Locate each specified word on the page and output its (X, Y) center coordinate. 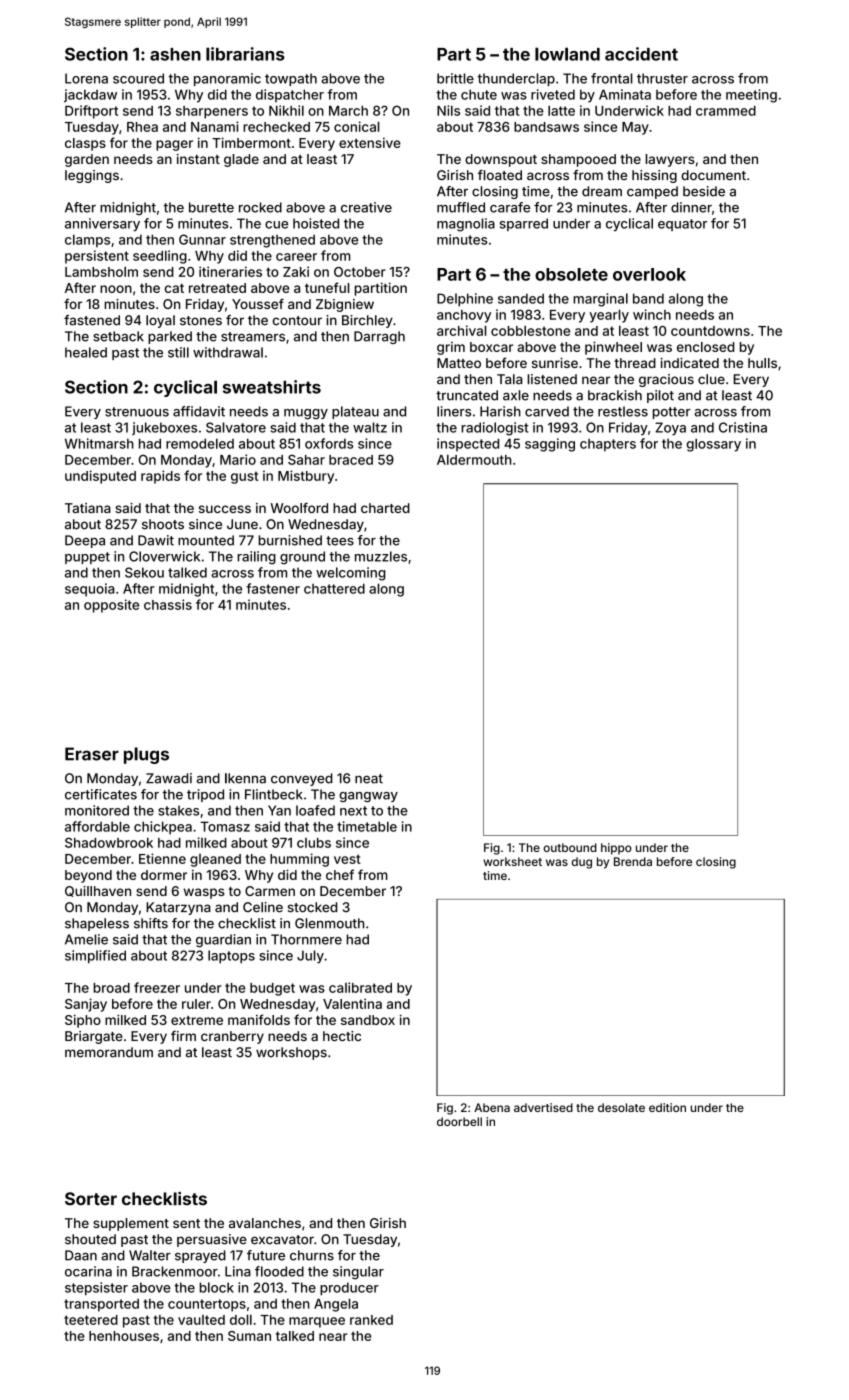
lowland (567, 54)
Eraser (92, 754)
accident (641, 54)
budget (272, 989)
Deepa (85, 541)
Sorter (91, 1199)
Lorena (86, 78)
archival (462, 330)
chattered (334, 589)
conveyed (302, 779)
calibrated (360, 987)
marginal (600, 300)
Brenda (633, 861)
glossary (713, 445)
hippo (616, 849)
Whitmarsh (99, 443)
